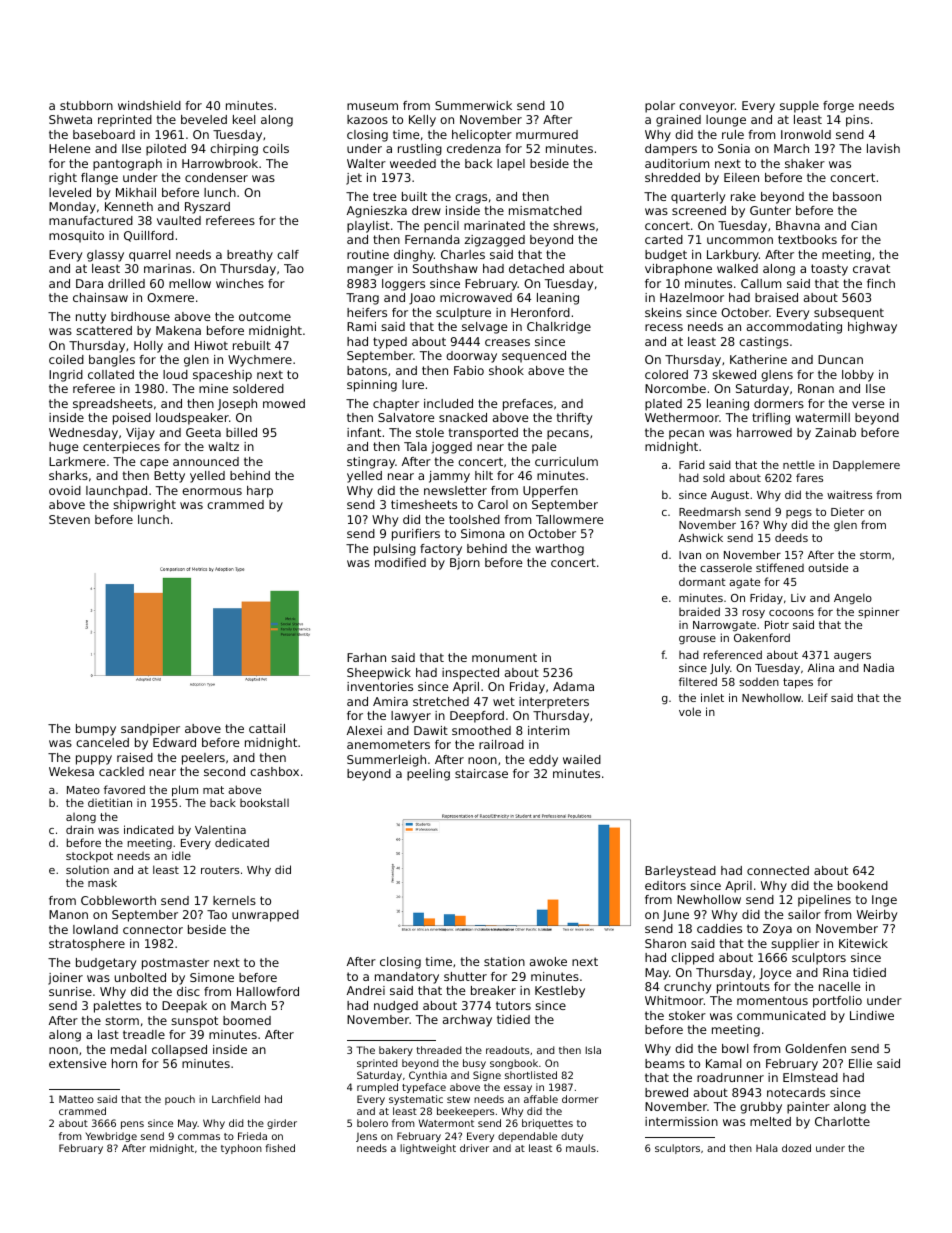  Describe the element at coordinates (96, 730) in the image. I see `bumpy` at that location.
